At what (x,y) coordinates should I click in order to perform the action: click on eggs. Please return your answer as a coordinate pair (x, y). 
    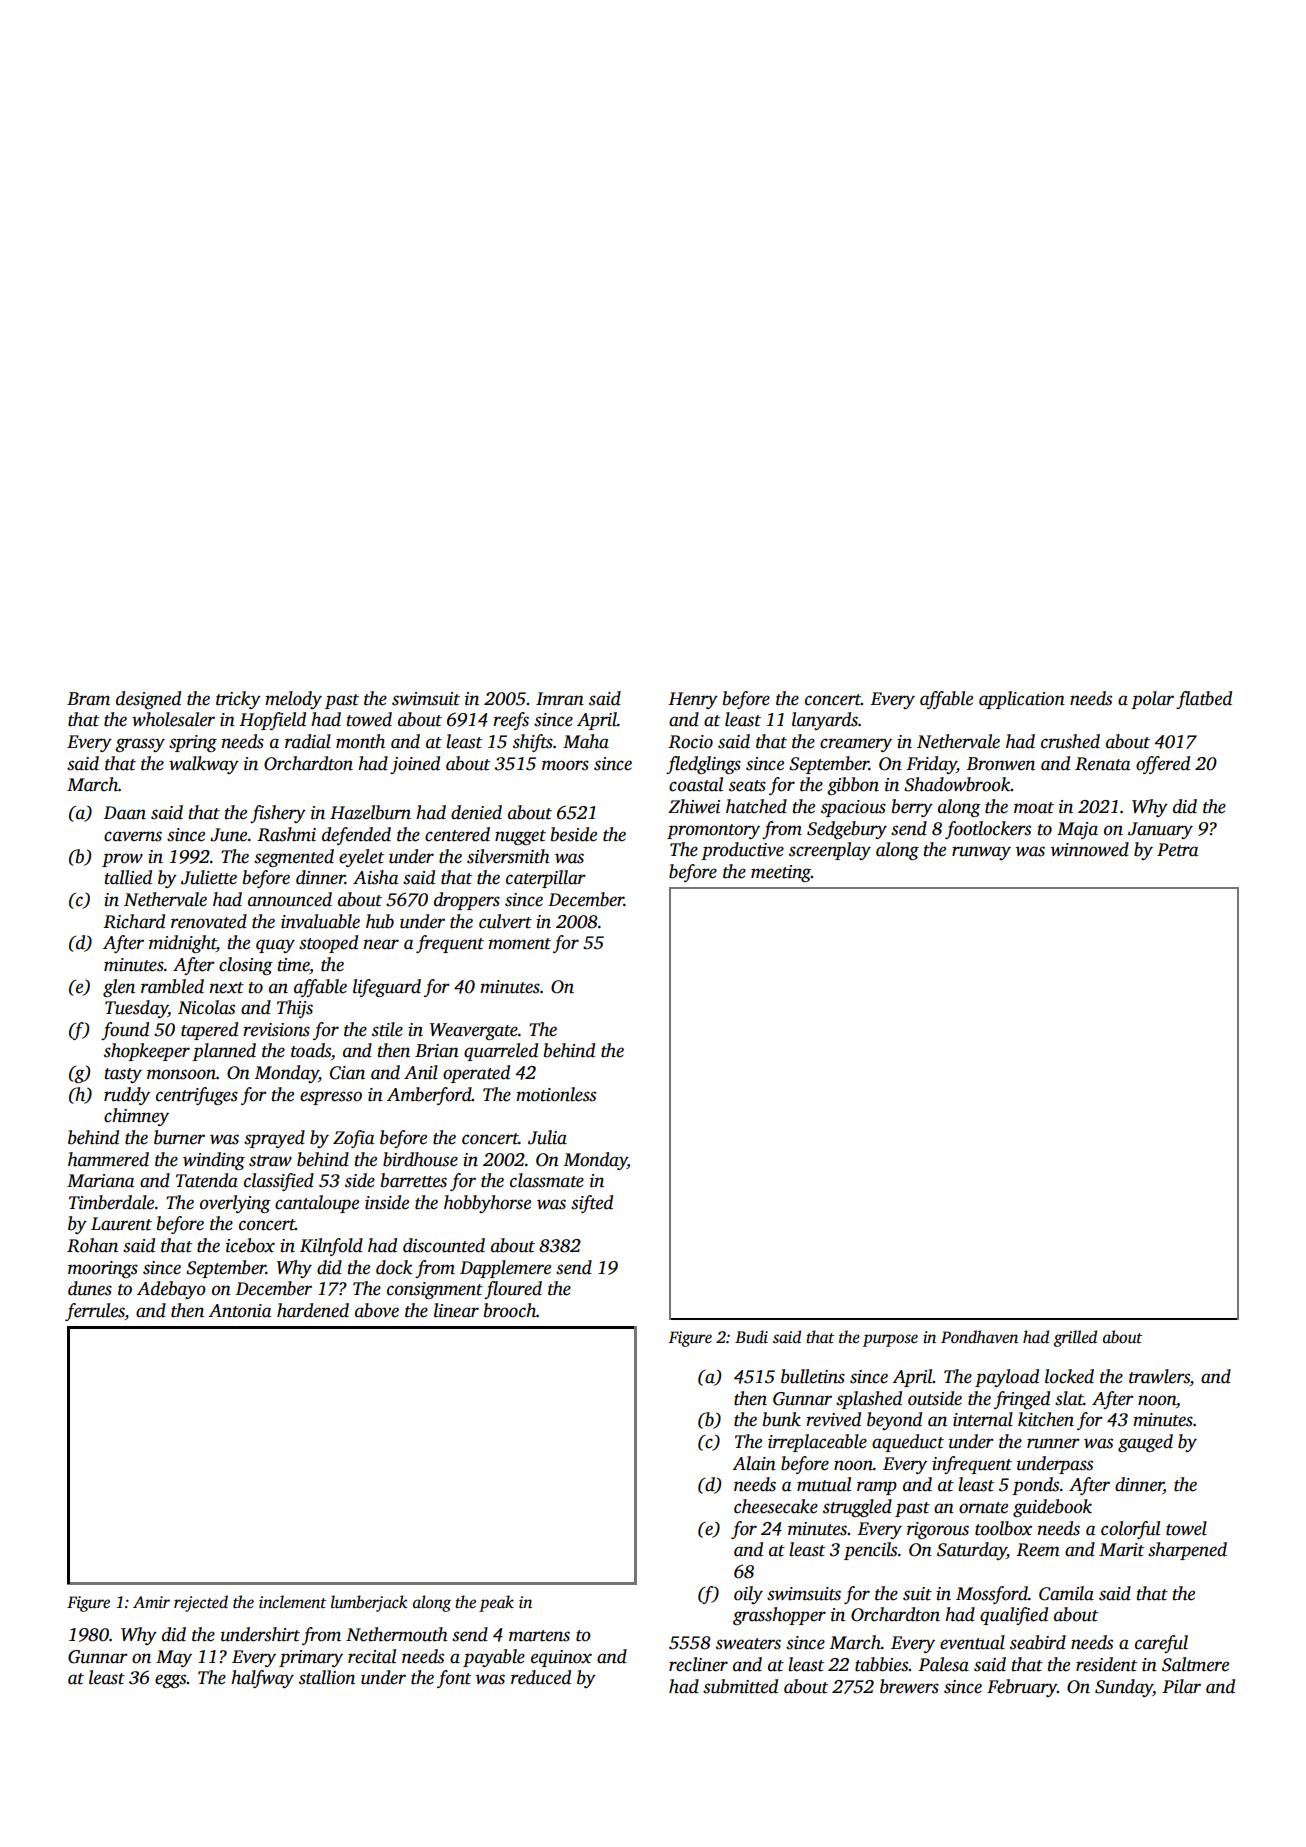
    Looking at the image, I should click on (171, 1681).
